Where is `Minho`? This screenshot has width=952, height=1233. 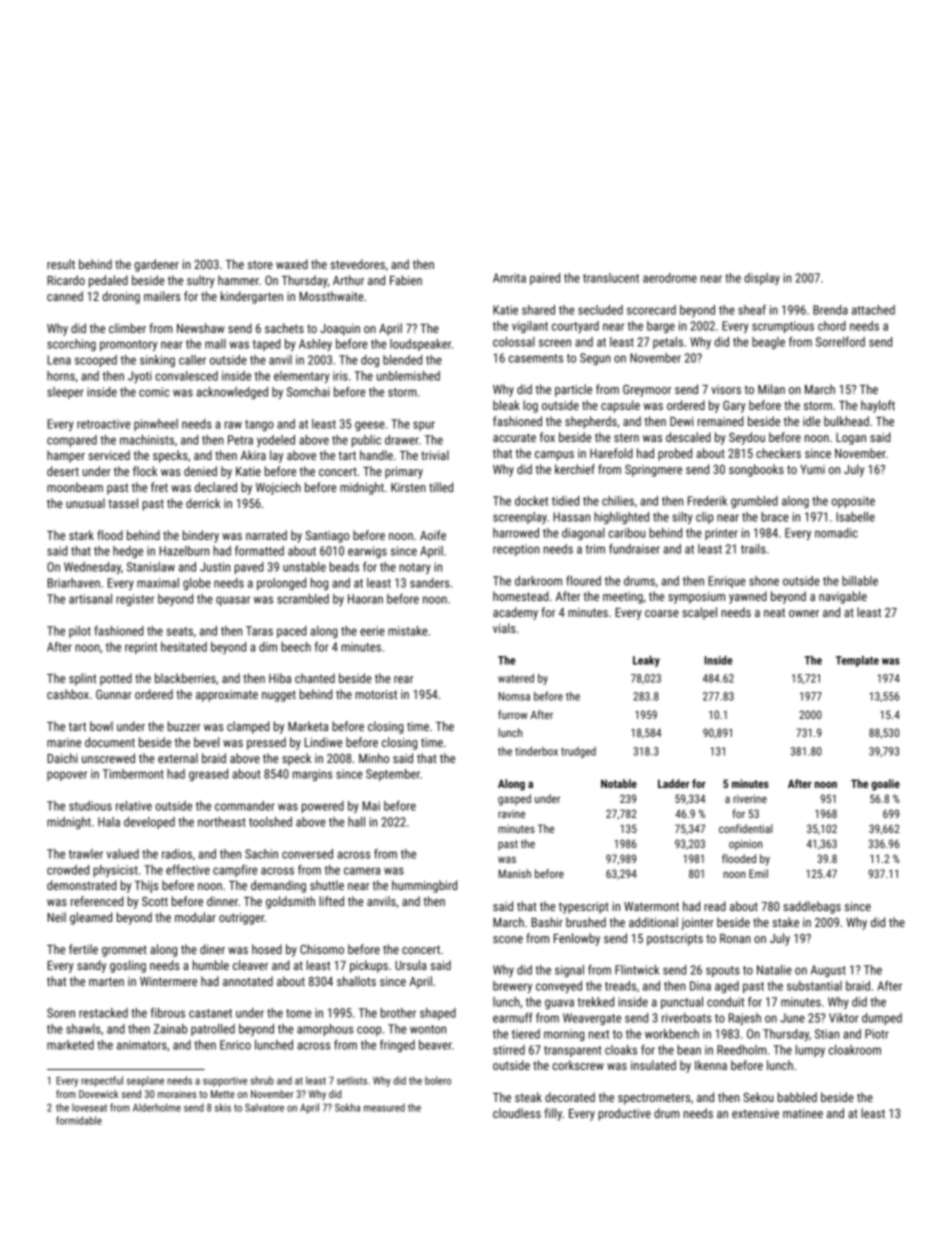
Minho is located at coordinates (374, 758).
